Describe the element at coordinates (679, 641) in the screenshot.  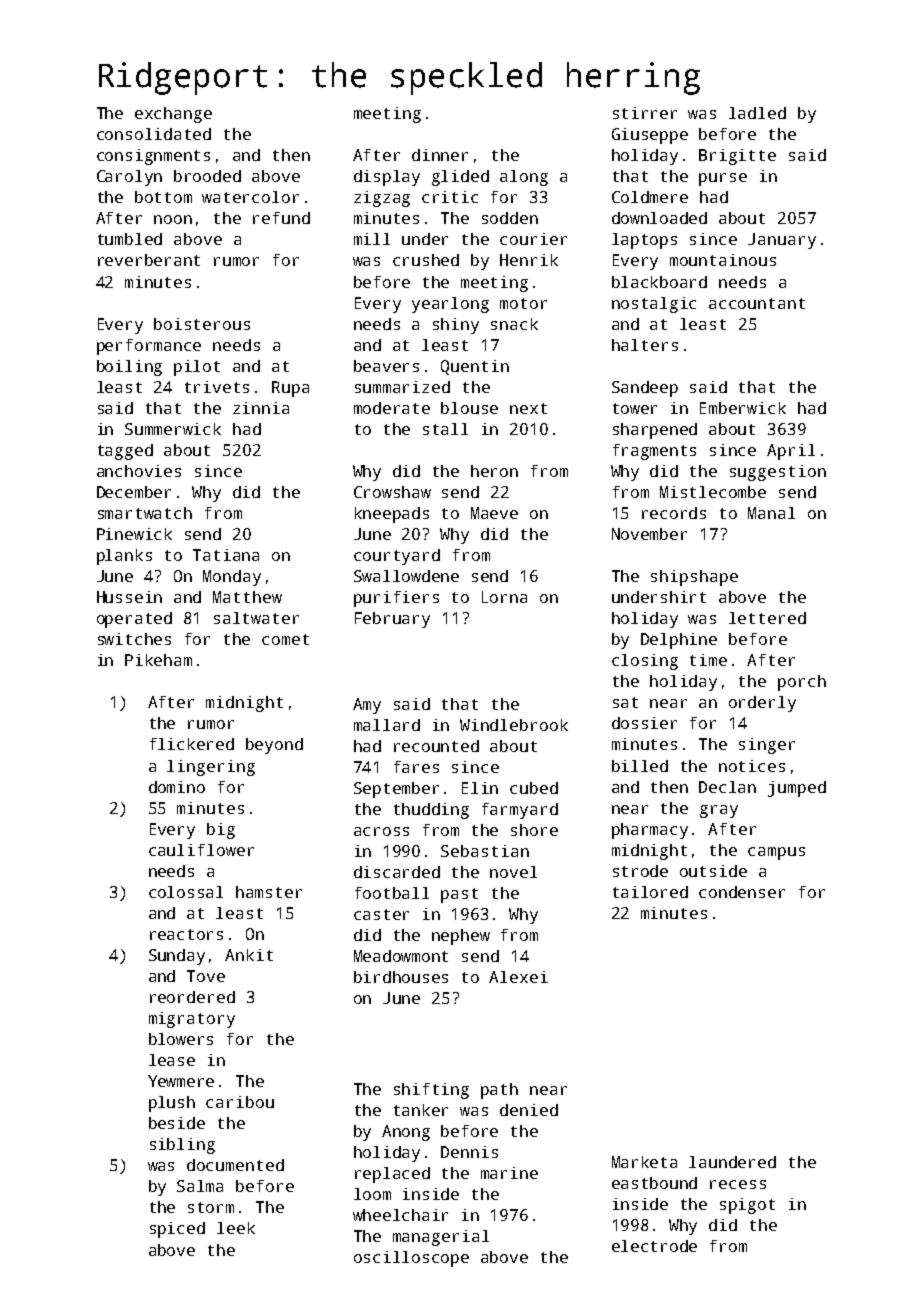
I see `Delphine` at that location.
